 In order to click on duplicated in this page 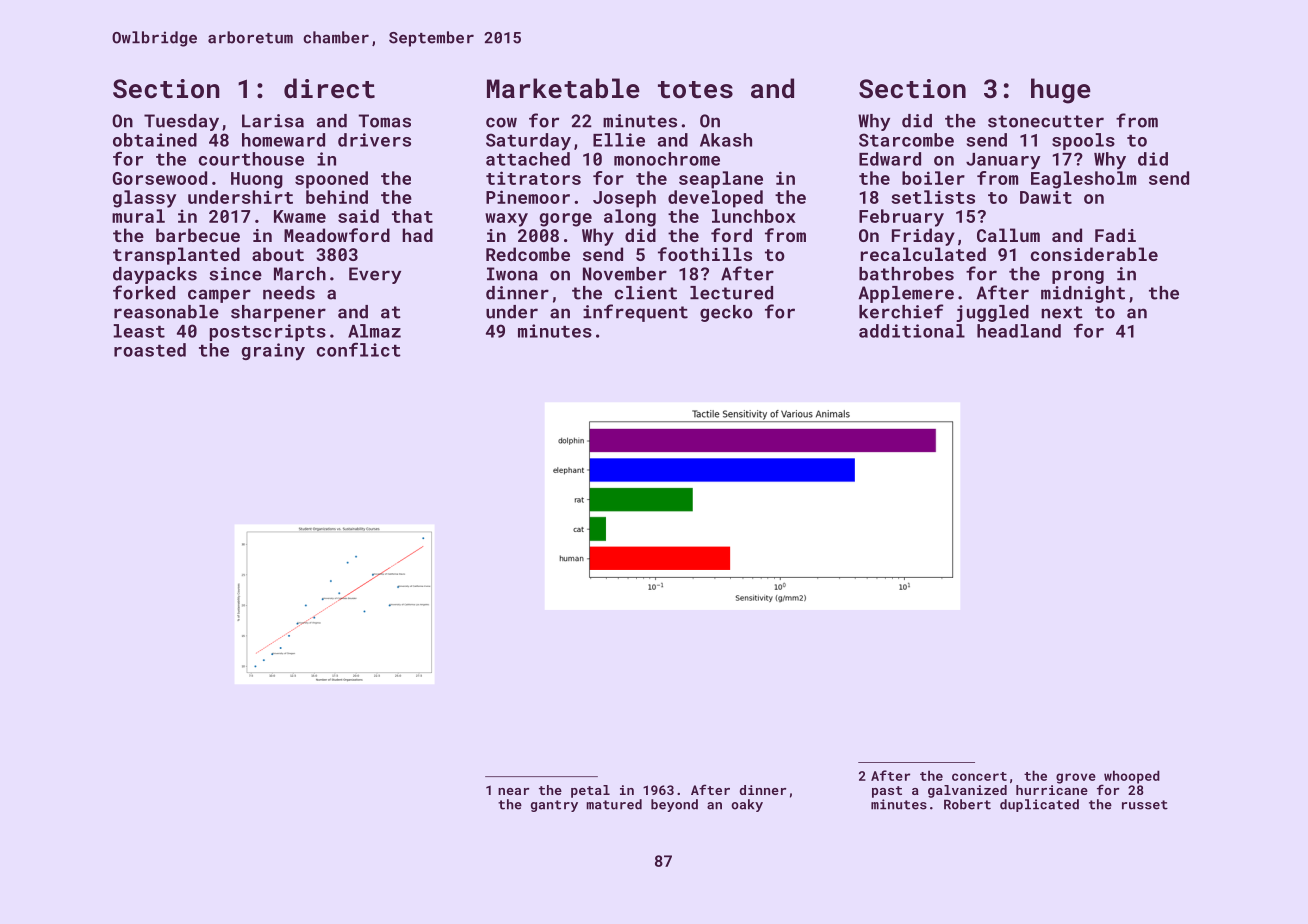, I will do `click(1039, 805)`.
